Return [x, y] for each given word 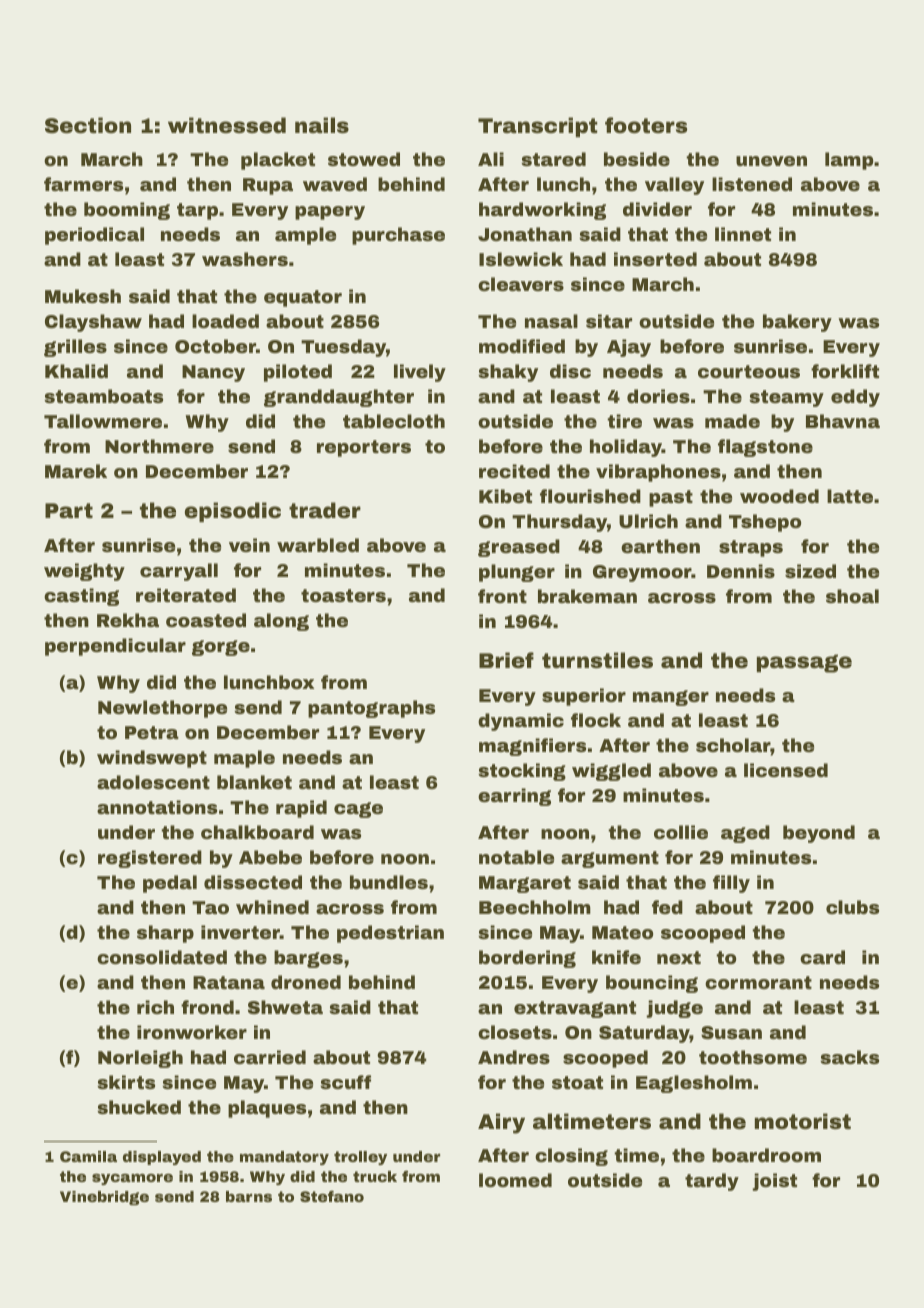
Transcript [538, 127]
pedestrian [390, 934]
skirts [126, 1082]
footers [646, 125]
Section [88, 125]
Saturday [644, 1034]
